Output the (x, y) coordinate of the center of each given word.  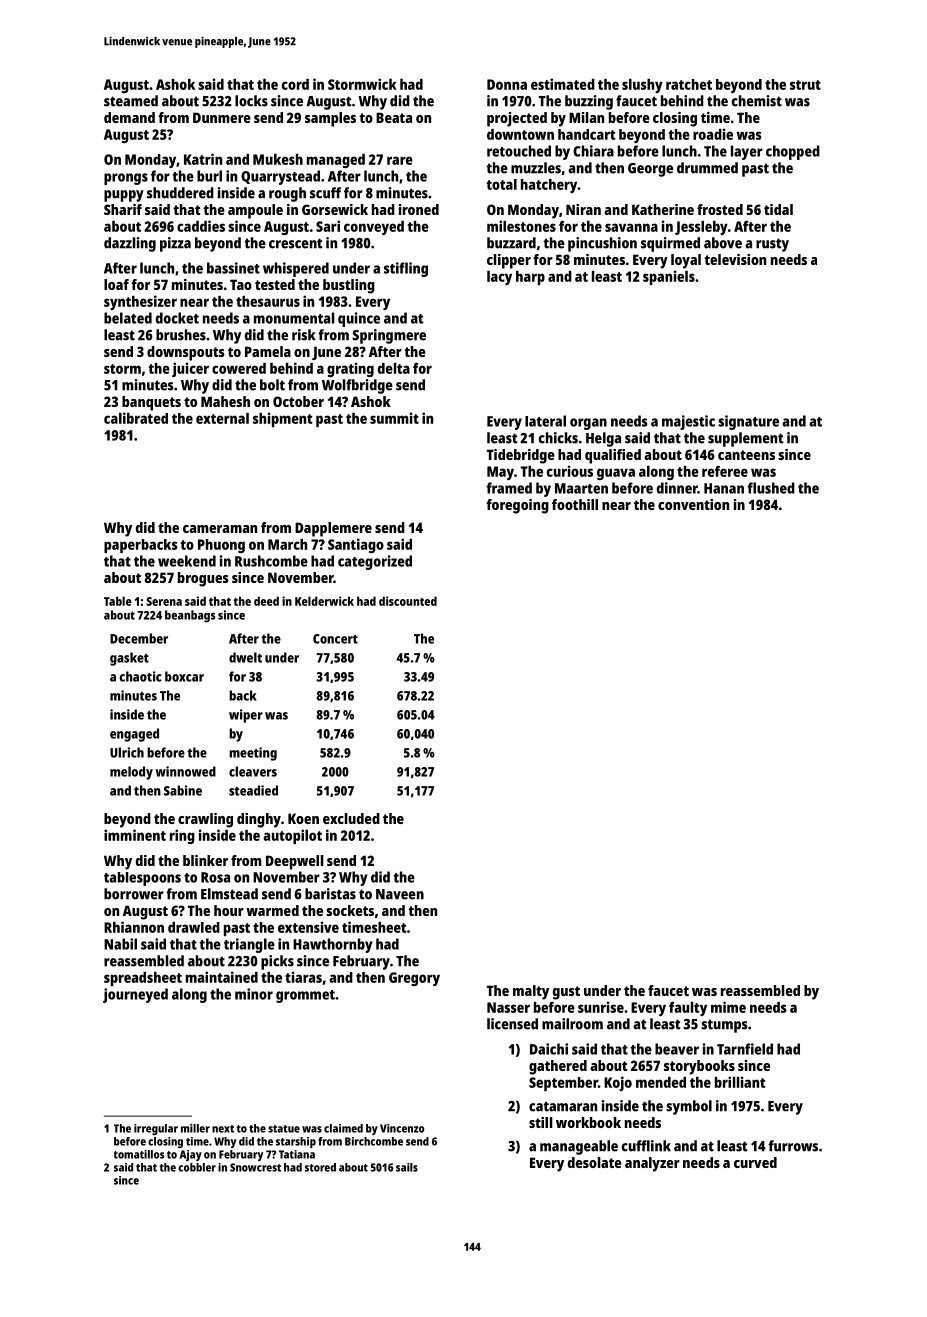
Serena (164, 601)
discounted (408, 601)
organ (588, 424)
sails (407, 1167)
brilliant (740, 1082)
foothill (575, 504)
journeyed (135, 995)
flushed (771, 488)
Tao (241, 284)
